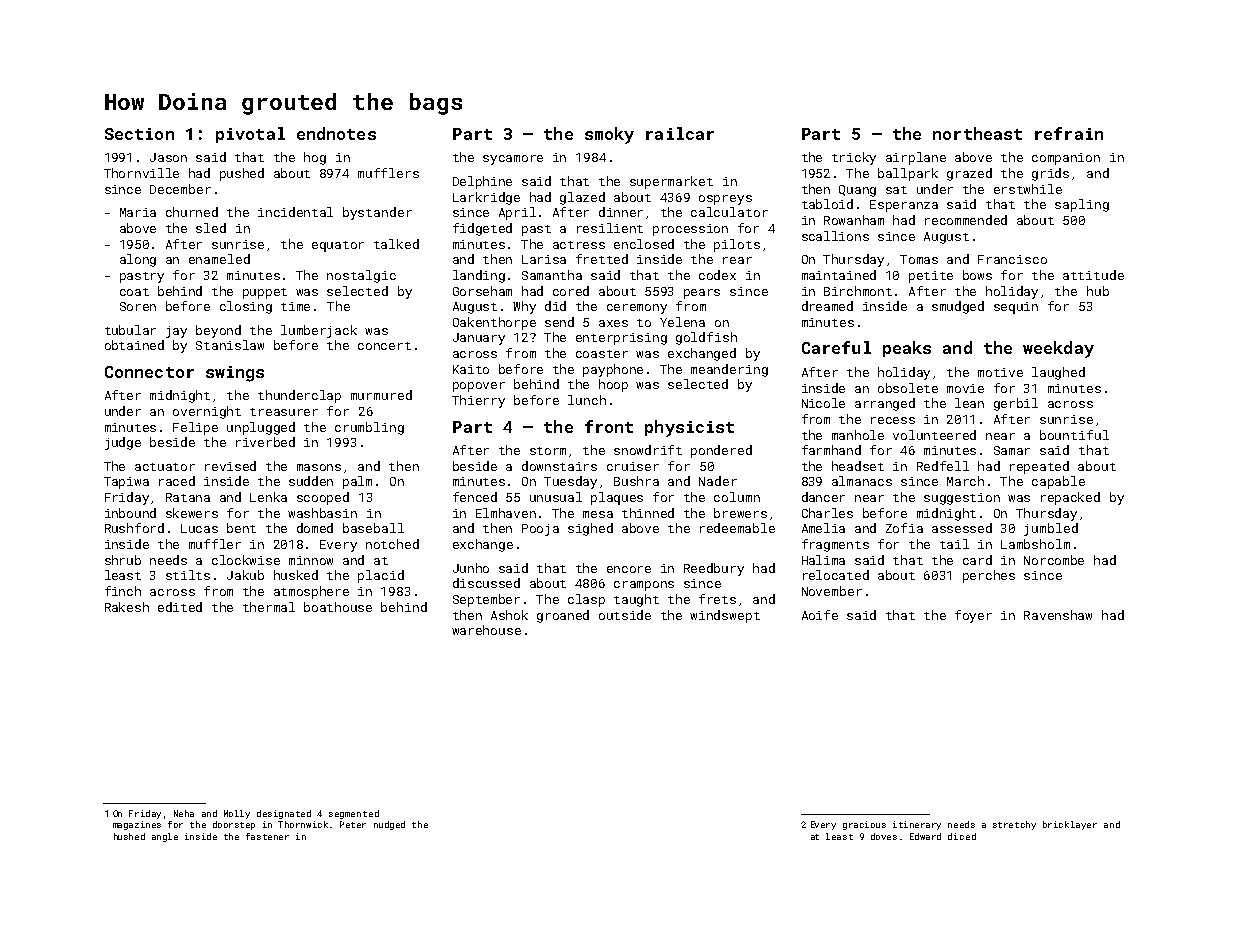  I want to click on boathouse, so click(338, 607).
